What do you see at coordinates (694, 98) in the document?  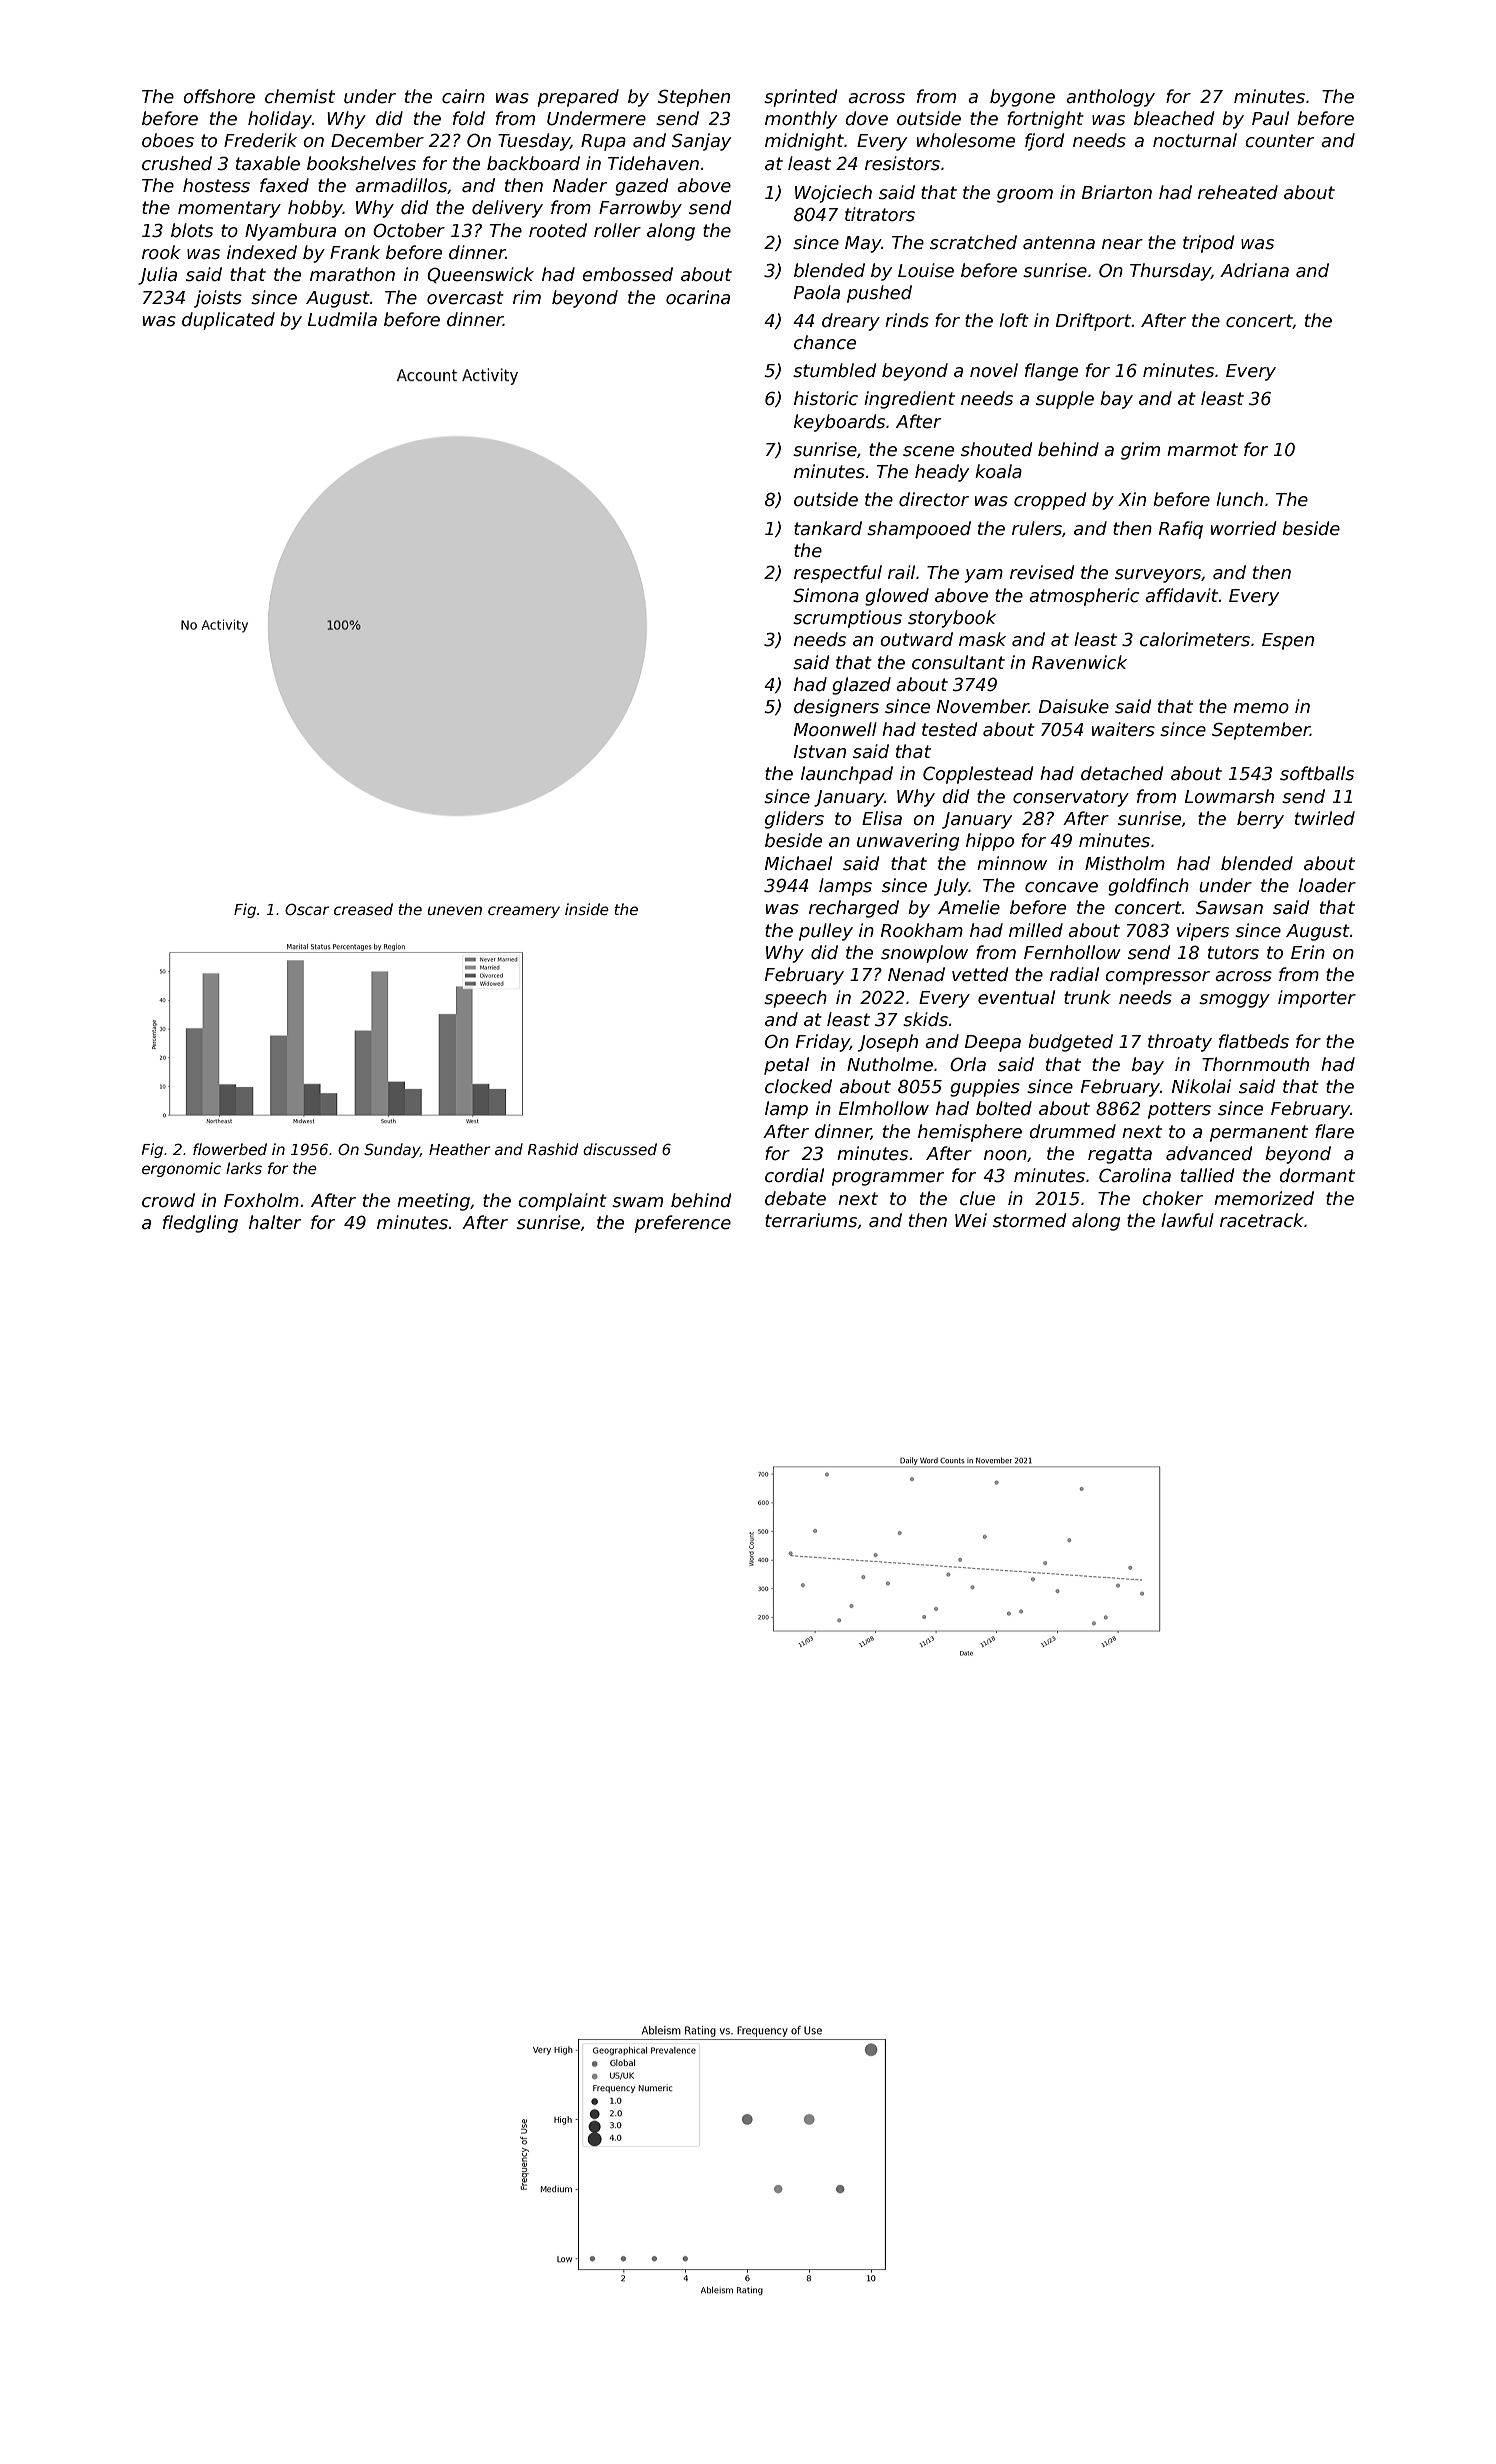 I see `Stephen` at bounding box center [694, 98].
